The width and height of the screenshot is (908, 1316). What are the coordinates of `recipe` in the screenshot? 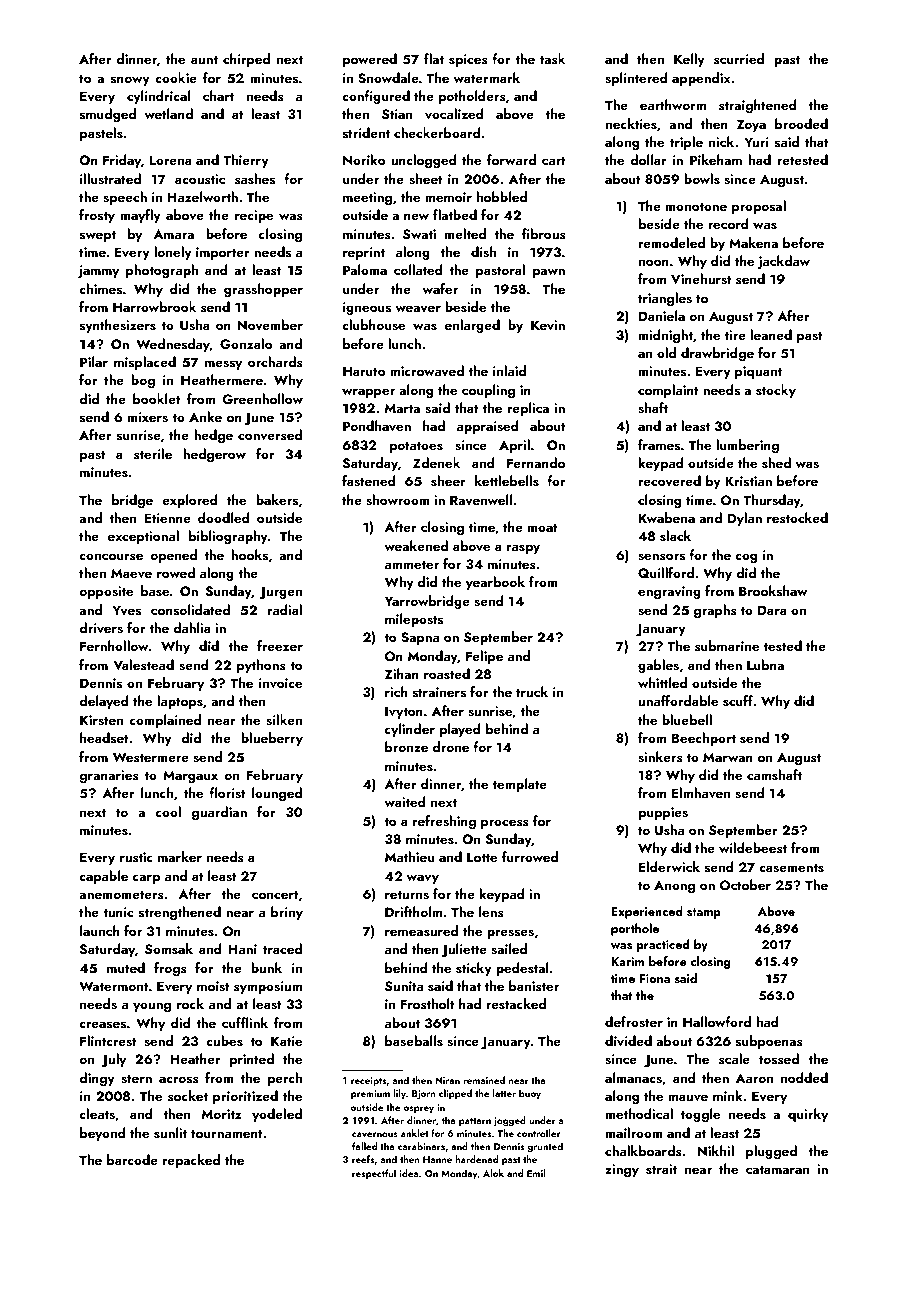 It's located at (254, 216).
